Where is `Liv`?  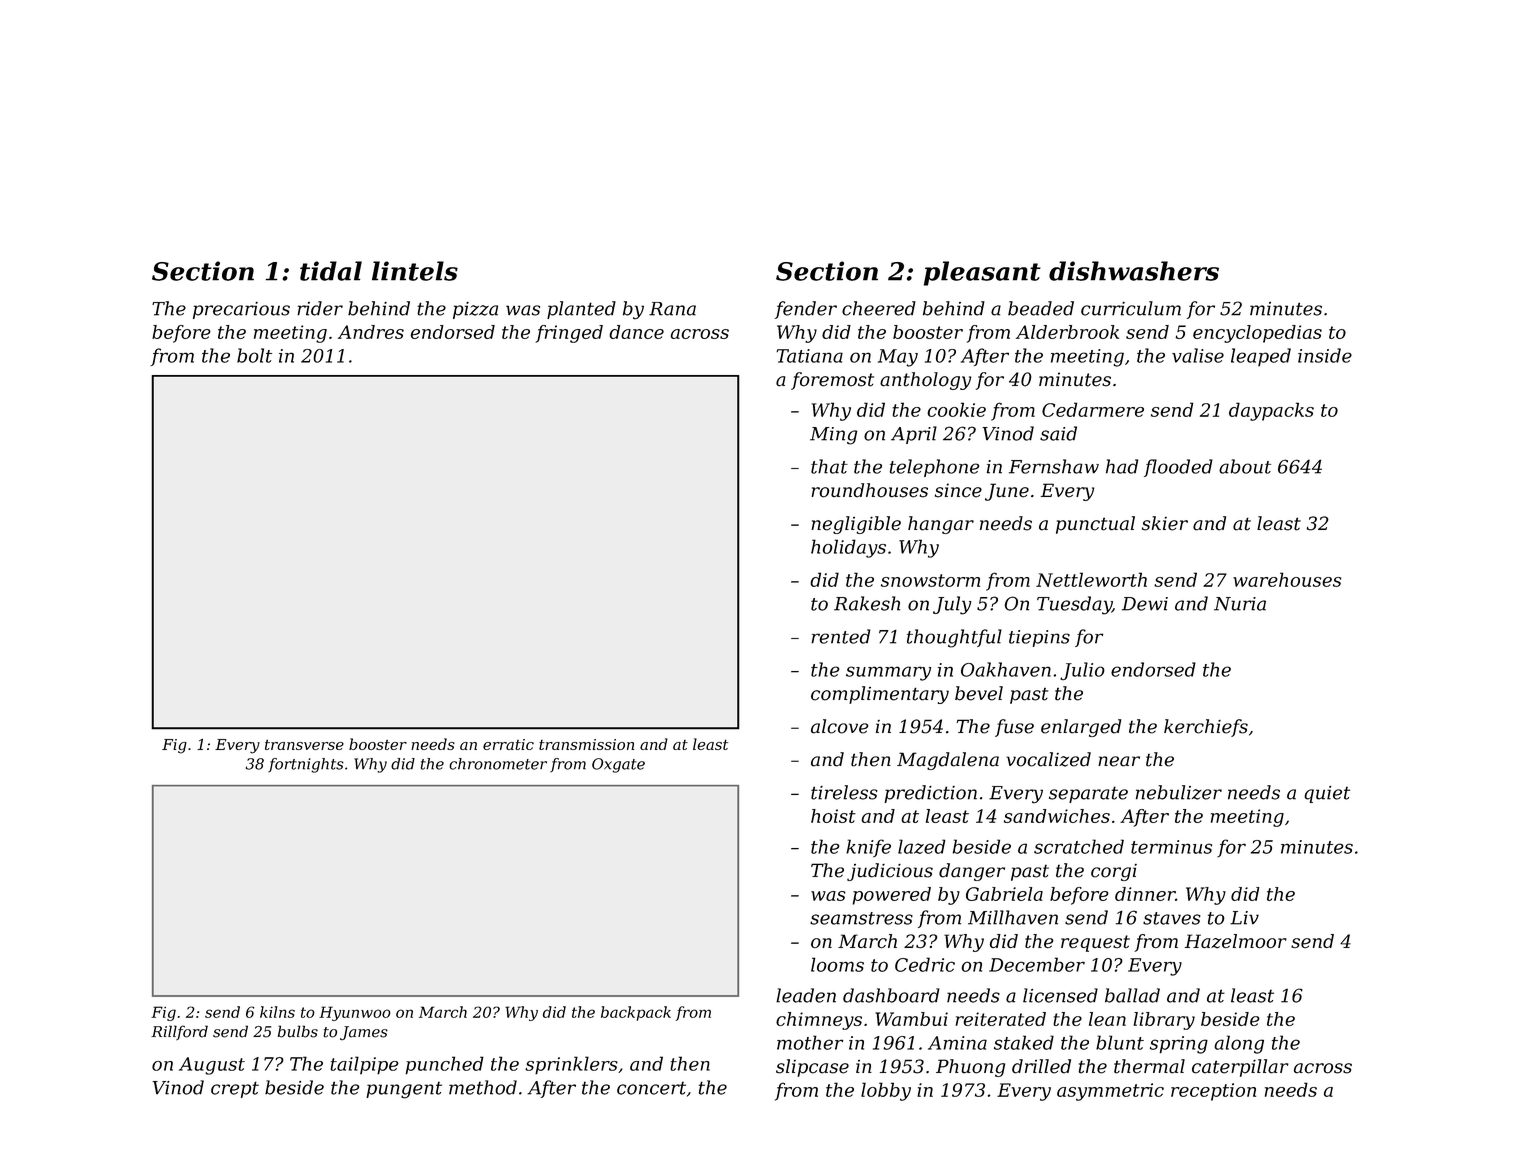
Liv is located at coordinates (1244, 918).
